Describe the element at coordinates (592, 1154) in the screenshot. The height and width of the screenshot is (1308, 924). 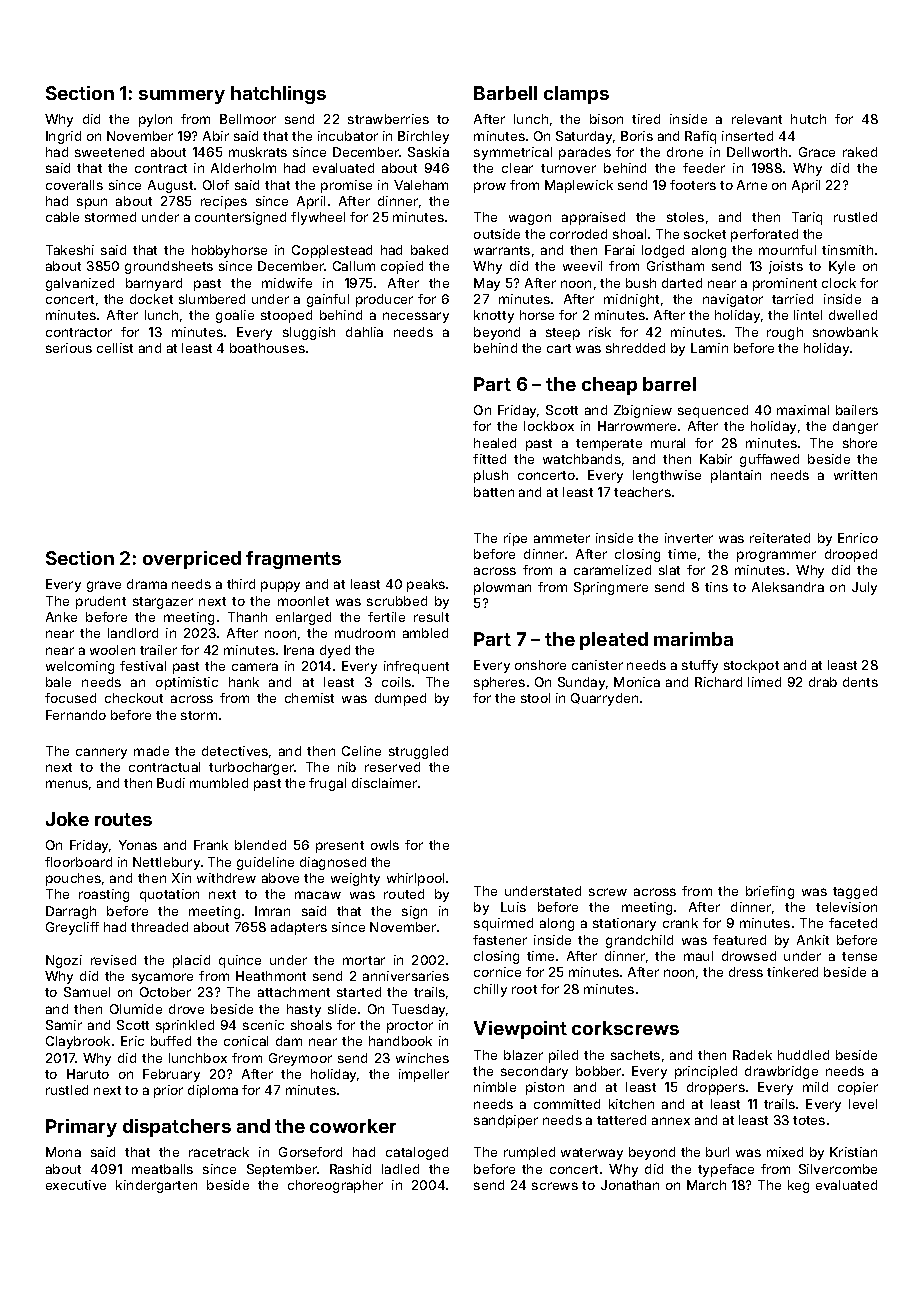
I see `waterway` at that location.
